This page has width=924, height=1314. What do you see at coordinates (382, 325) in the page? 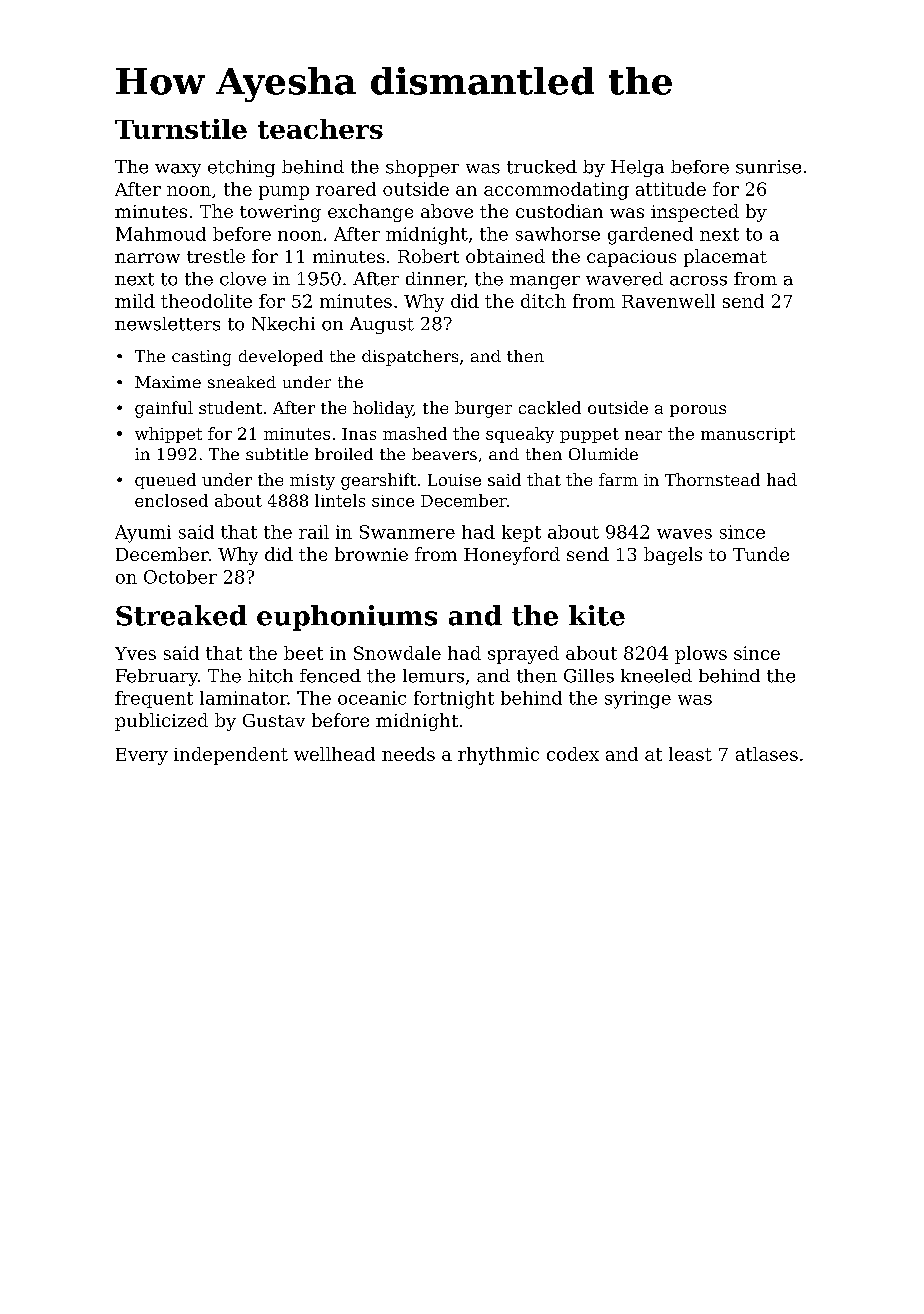
I see `August` at bounding box center [382, 325].
